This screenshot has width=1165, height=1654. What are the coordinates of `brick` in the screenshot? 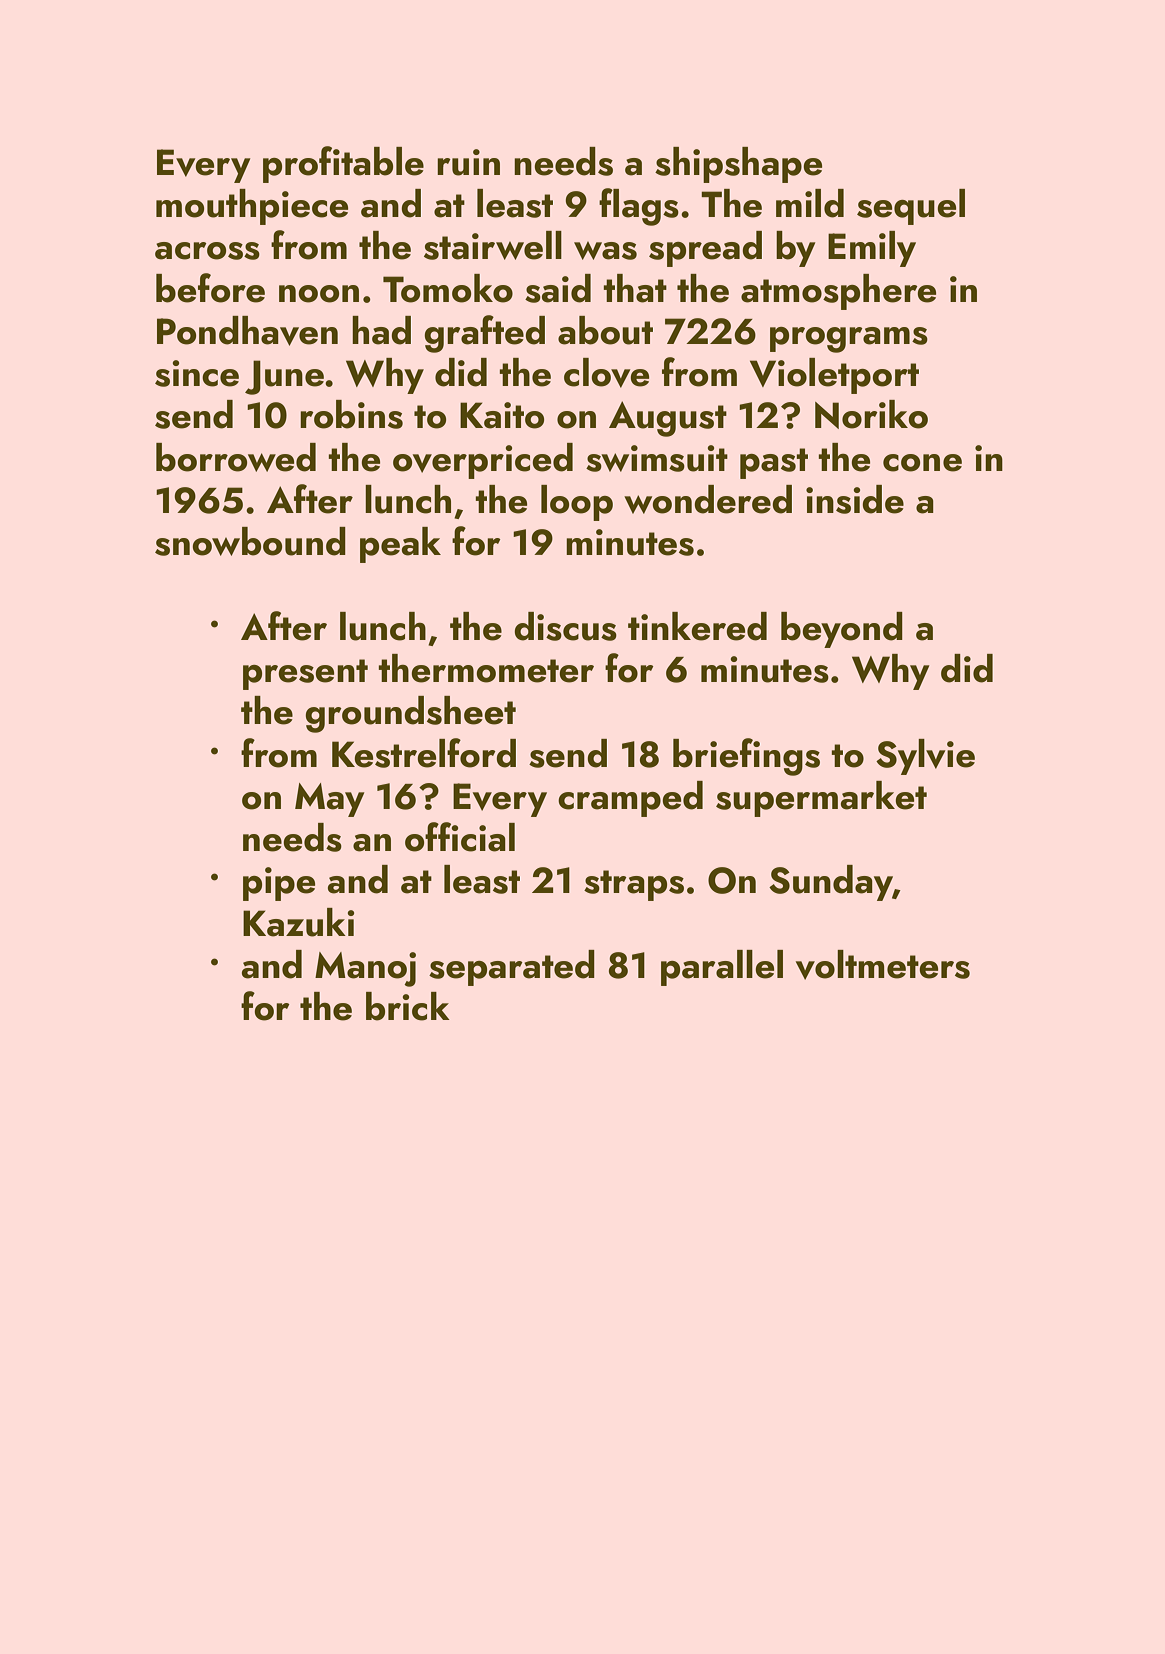 It's located at (408, 1006).
